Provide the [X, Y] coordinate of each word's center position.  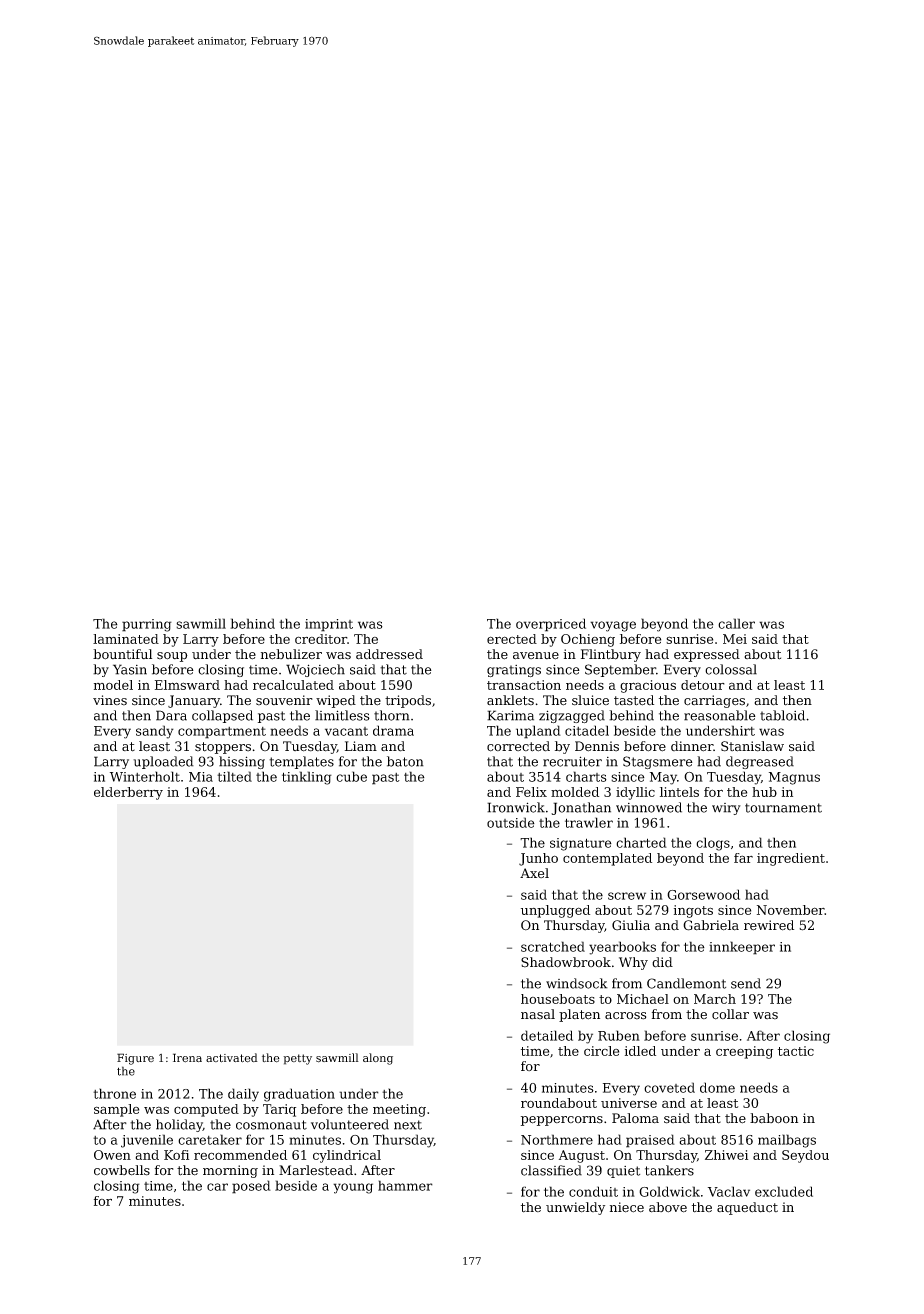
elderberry [128, 793]
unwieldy [575, 1208]
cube [351, 776]
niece [627, 1207]
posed [251, 1187]
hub [764, 792]
